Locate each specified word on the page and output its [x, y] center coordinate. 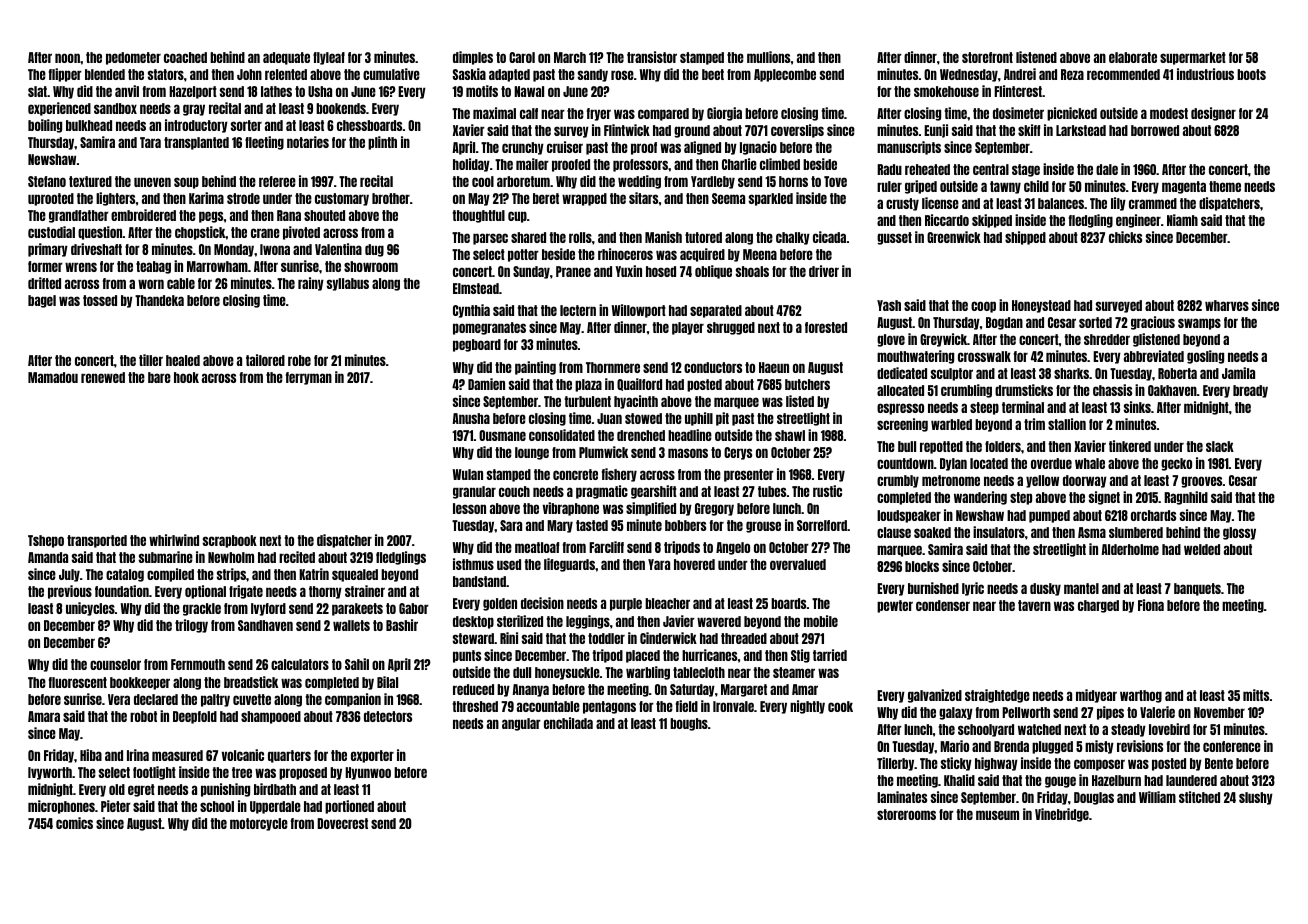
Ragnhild [1186, 498]
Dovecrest [342, 823]
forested [826, 327]
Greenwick [954, 237]
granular [474, 492]
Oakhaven [1172, 390]
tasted [592, 525]
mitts [1256, 695]
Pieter [116, 806]
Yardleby [713, 182]
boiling [45, 126]
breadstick [251, 682]
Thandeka [159, 300]
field [687, 706]
